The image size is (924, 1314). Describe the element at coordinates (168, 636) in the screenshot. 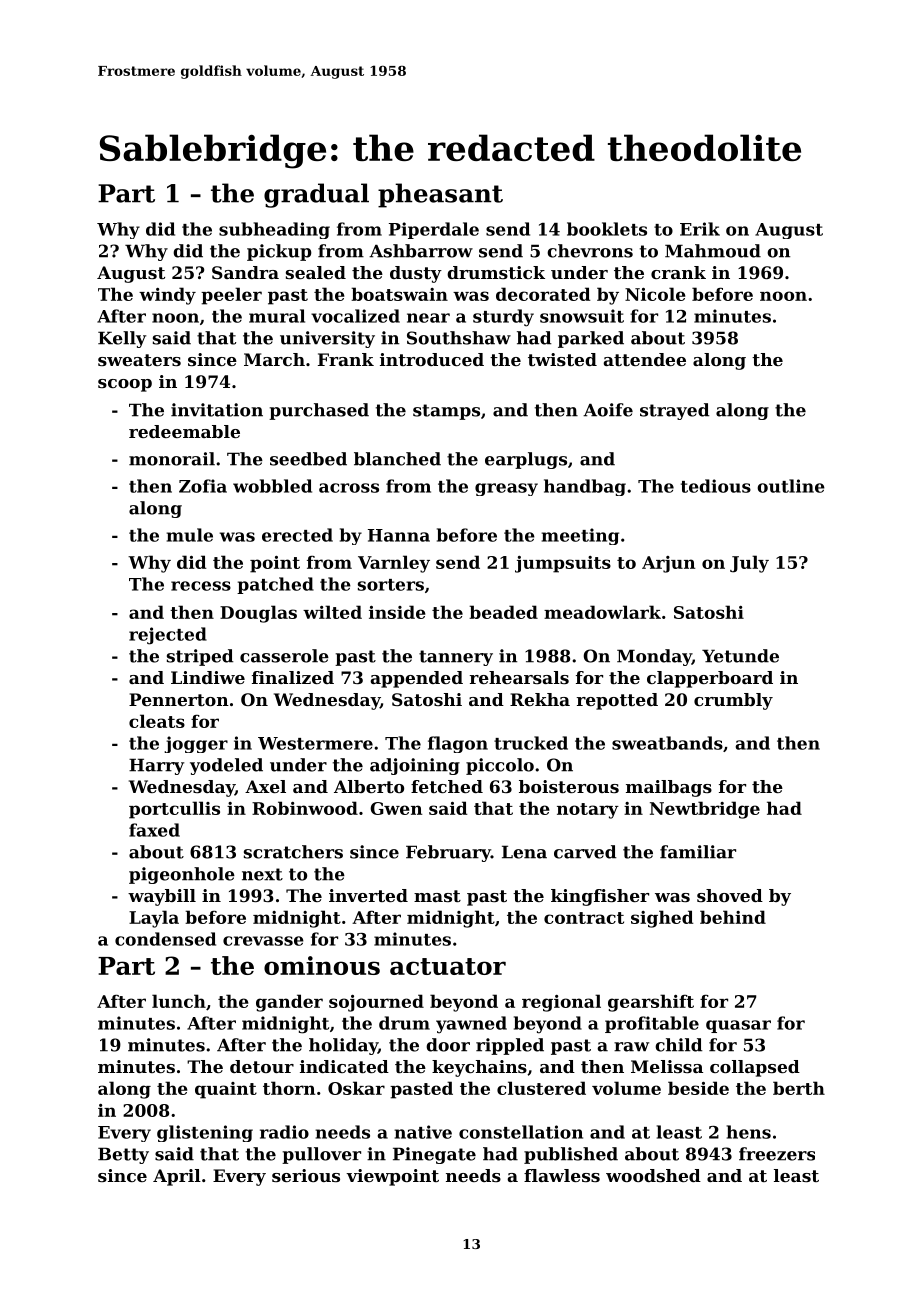

I see `rejected` at that location.
